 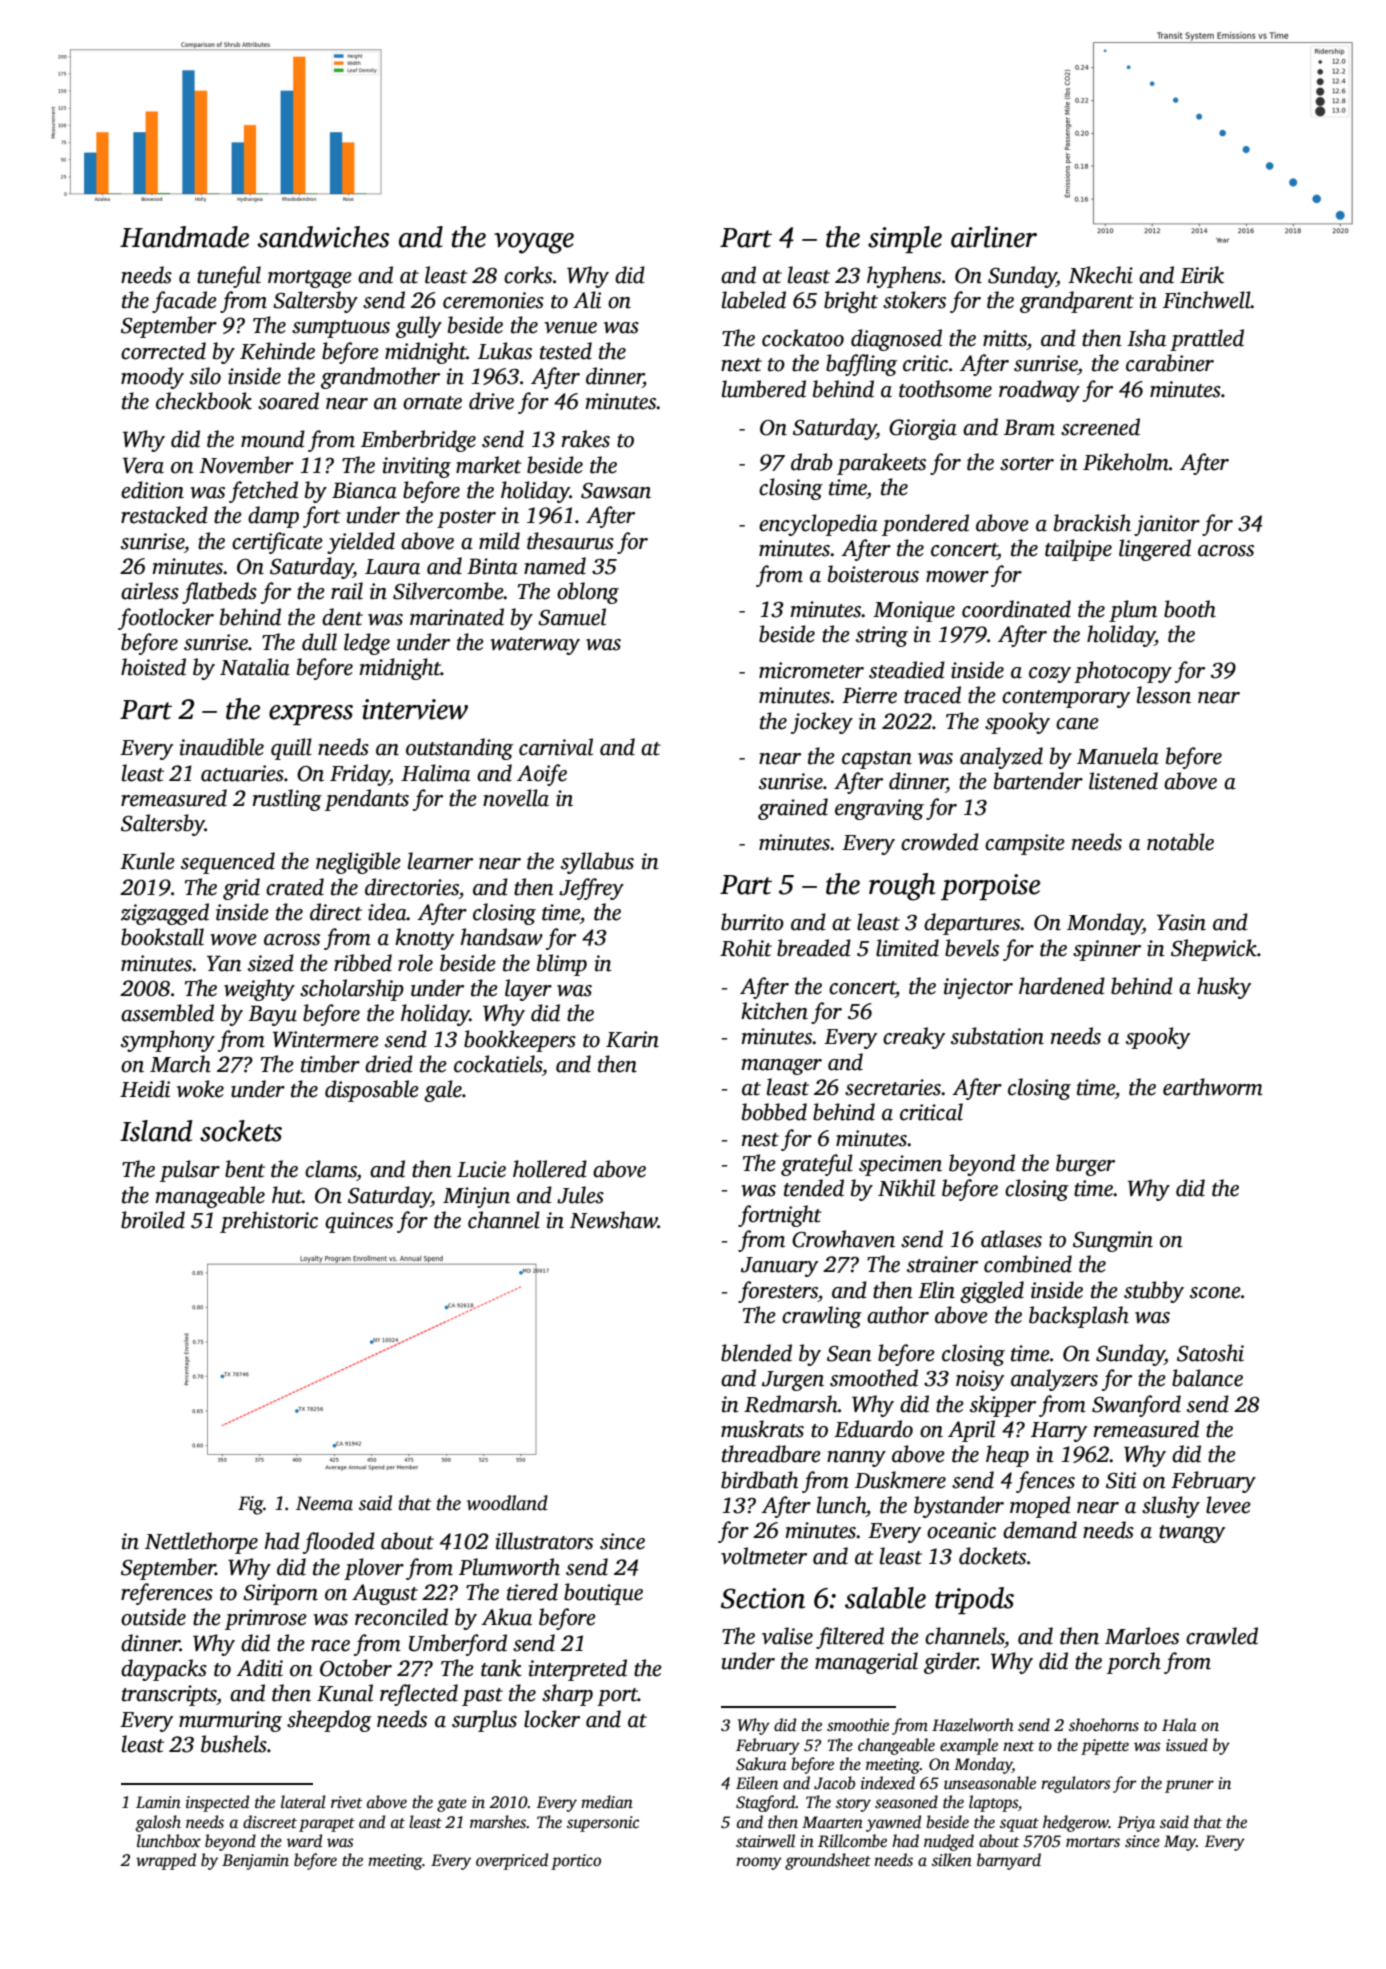 What do you see at coordinates (323, 237) in the page?
I see `sandwiches` at bounding box center [323, 237].
